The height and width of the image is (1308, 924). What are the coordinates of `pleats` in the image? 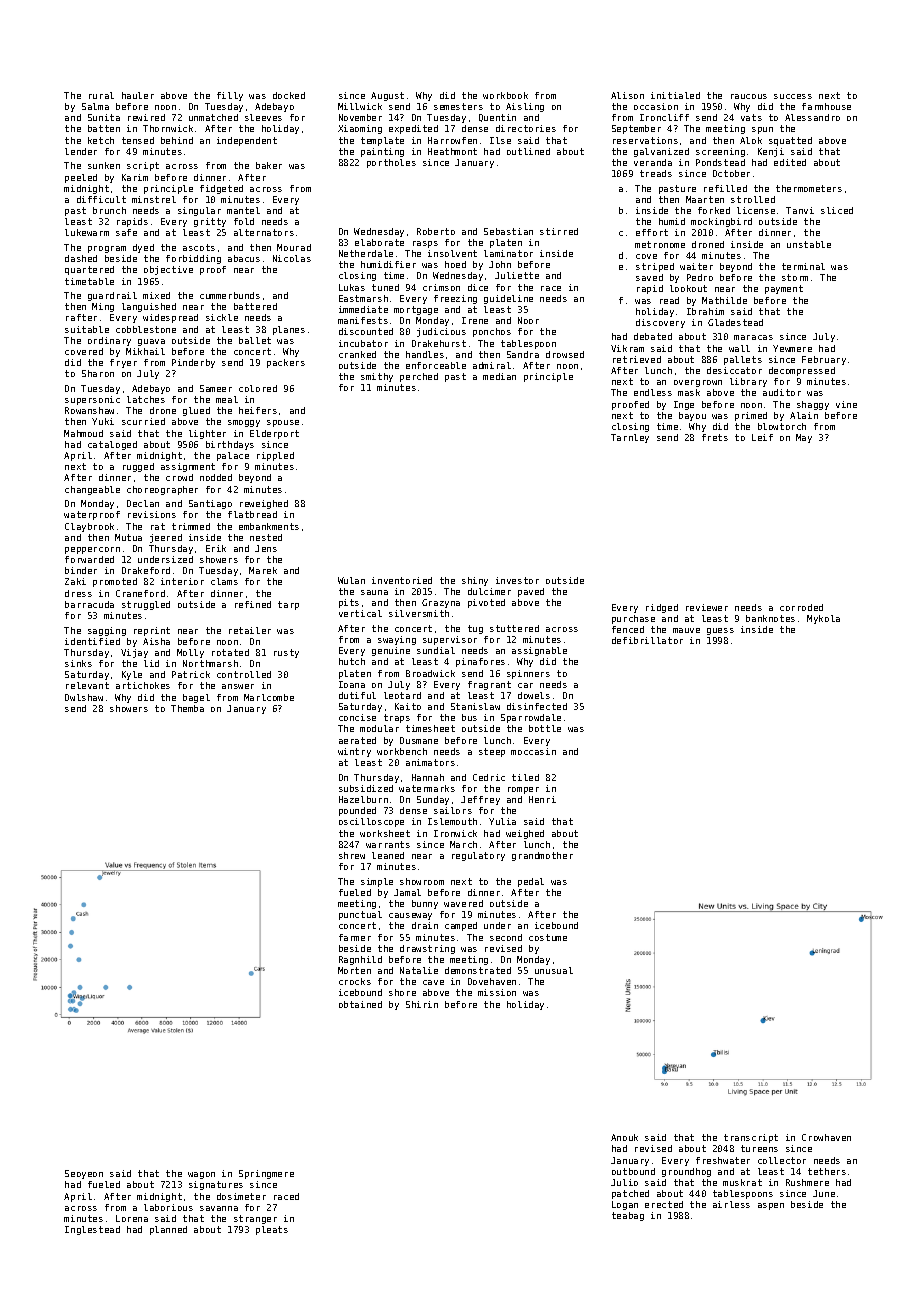 It's located at (272, 1230).
